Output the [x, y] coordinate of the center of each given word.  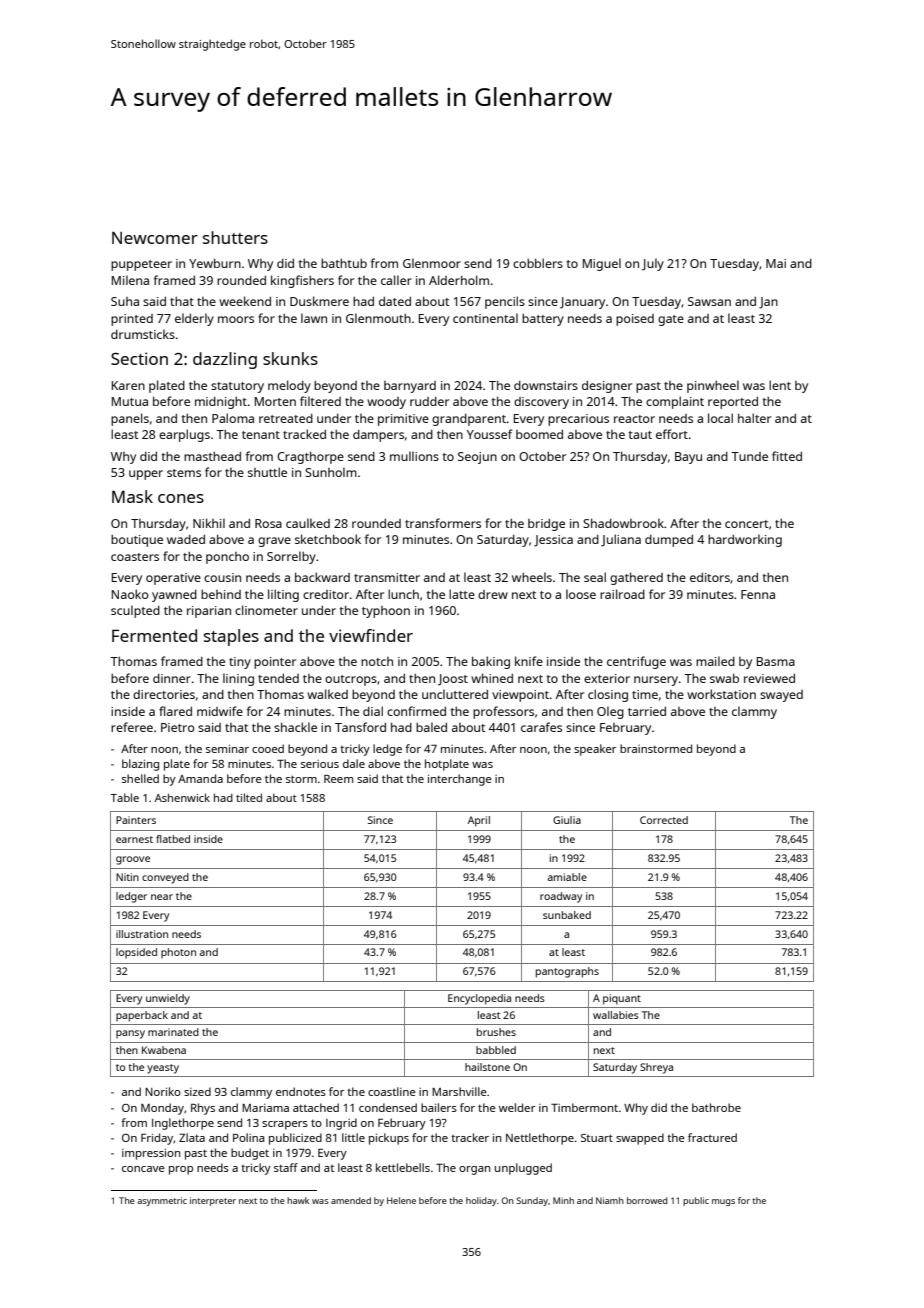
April [479, 821]
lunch [403, 594]
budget [250, 1154]
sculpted [135, 611]
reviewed [769, 678]
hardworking [745, 540]
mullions [414, 456]
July [653, 264]
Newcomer [155, 238]
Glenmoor [432, 263]
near [162, 897]
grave [274, 542]
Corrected [664, 820]
